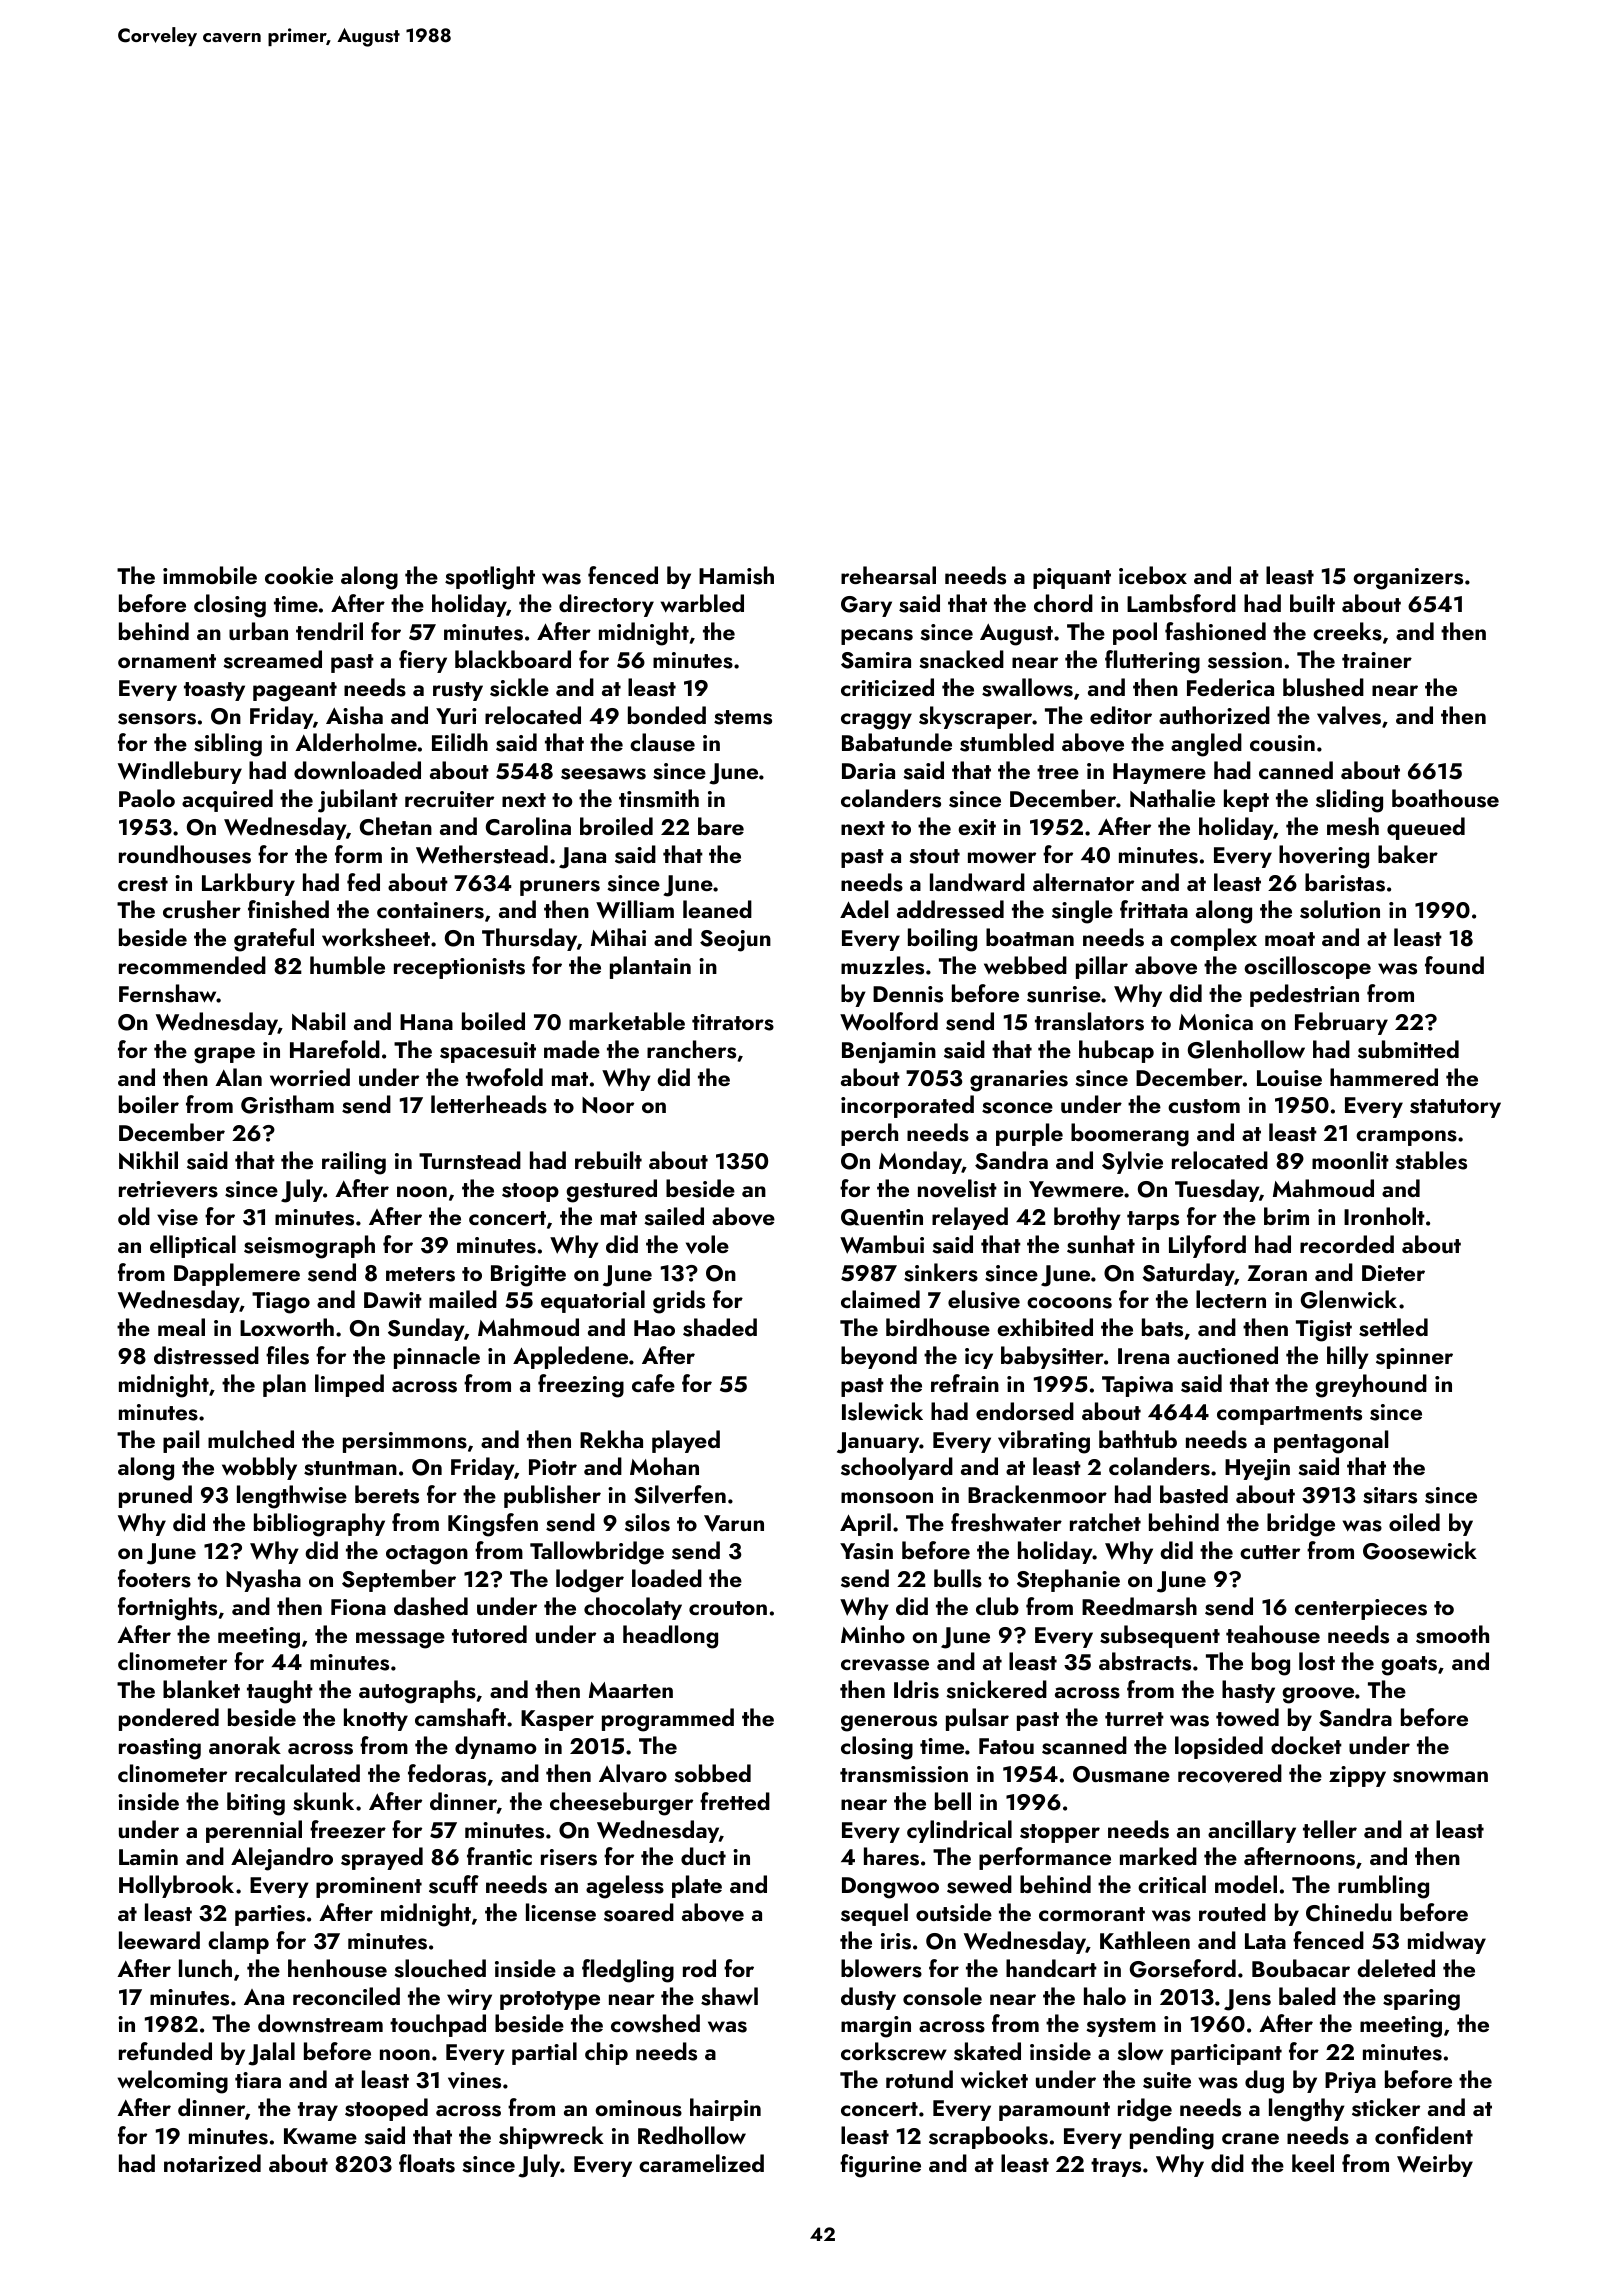  What do you see at coordinates (897, 742) in the screenshot?
I see `Babatunde` at bounding box center [897, 742].
